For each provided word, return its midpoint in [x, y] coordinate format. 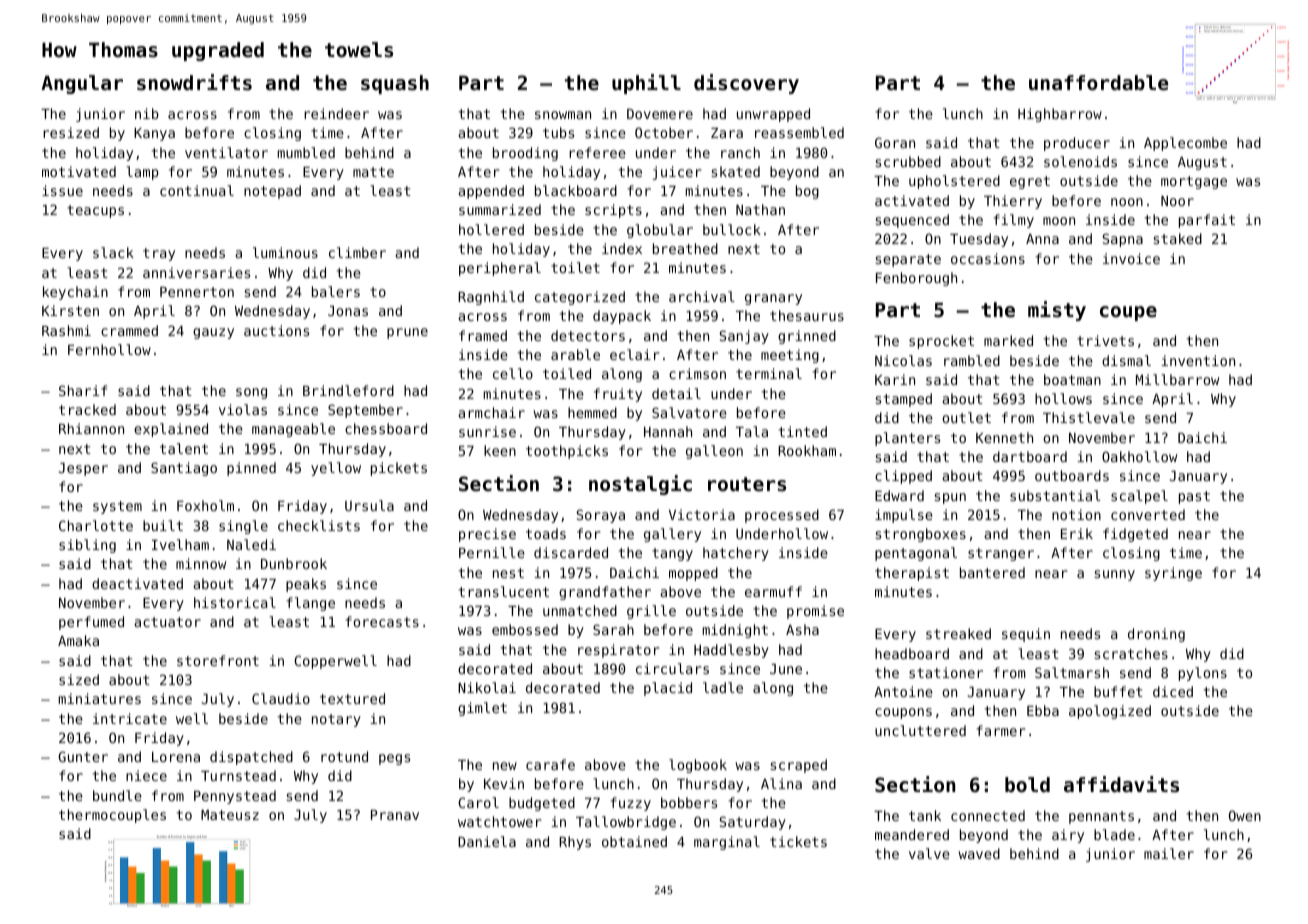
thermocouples [112, 816]
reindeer [336, 113]
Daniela [487, 841]
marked [1008, 340]
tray [159, 254]
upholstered [954, 182]
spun [950, 498]
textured [352, 698]
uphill [646, 84]
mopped [693, 574]
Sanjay [744, 337]
